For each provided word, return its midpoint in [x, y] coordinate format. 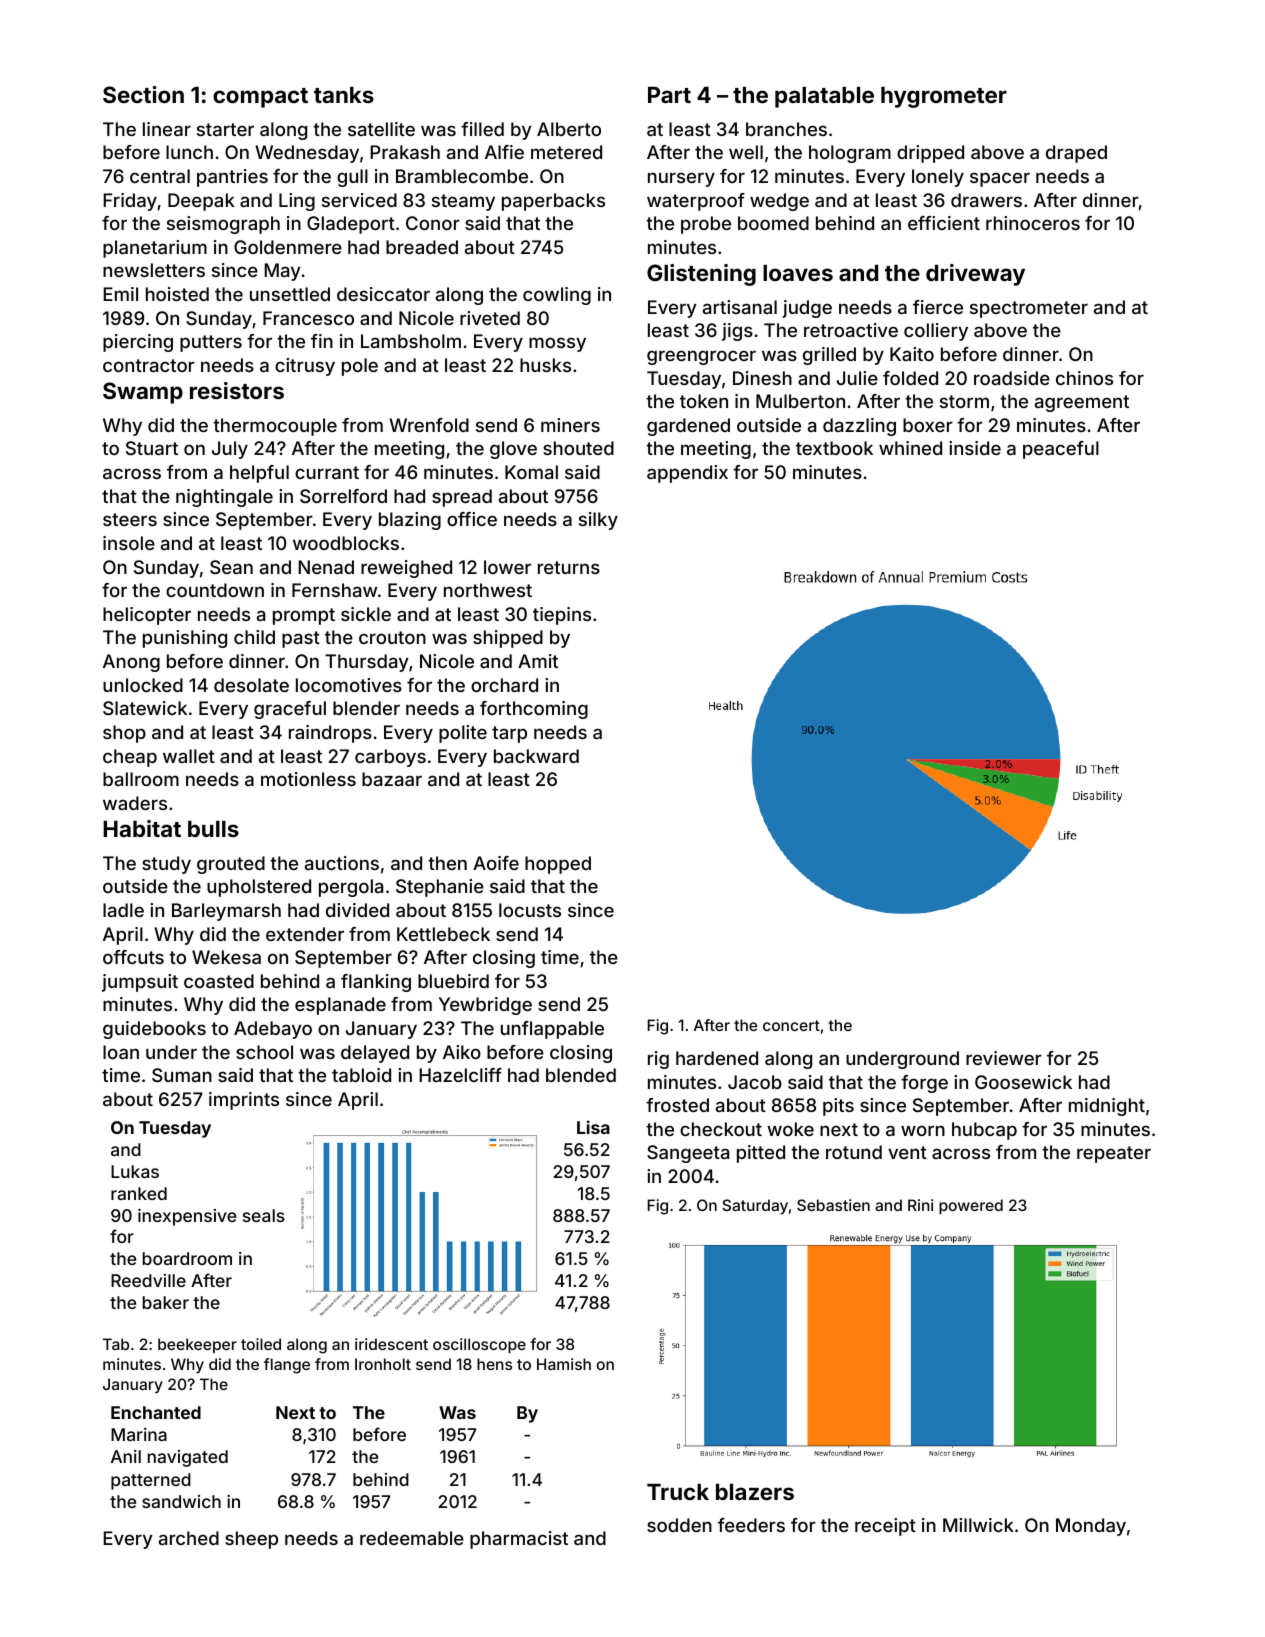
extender [305, 934]
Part [669, 95]
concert [791, 1025]
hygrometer [944, 97]
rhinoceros [1033, 223]
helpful [259, 474]
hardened [717, 1058]
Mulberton [800, 401]
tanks [344, 95]
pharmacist [519, 1540]
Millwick [978, 1525]
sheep [251, 1540]
